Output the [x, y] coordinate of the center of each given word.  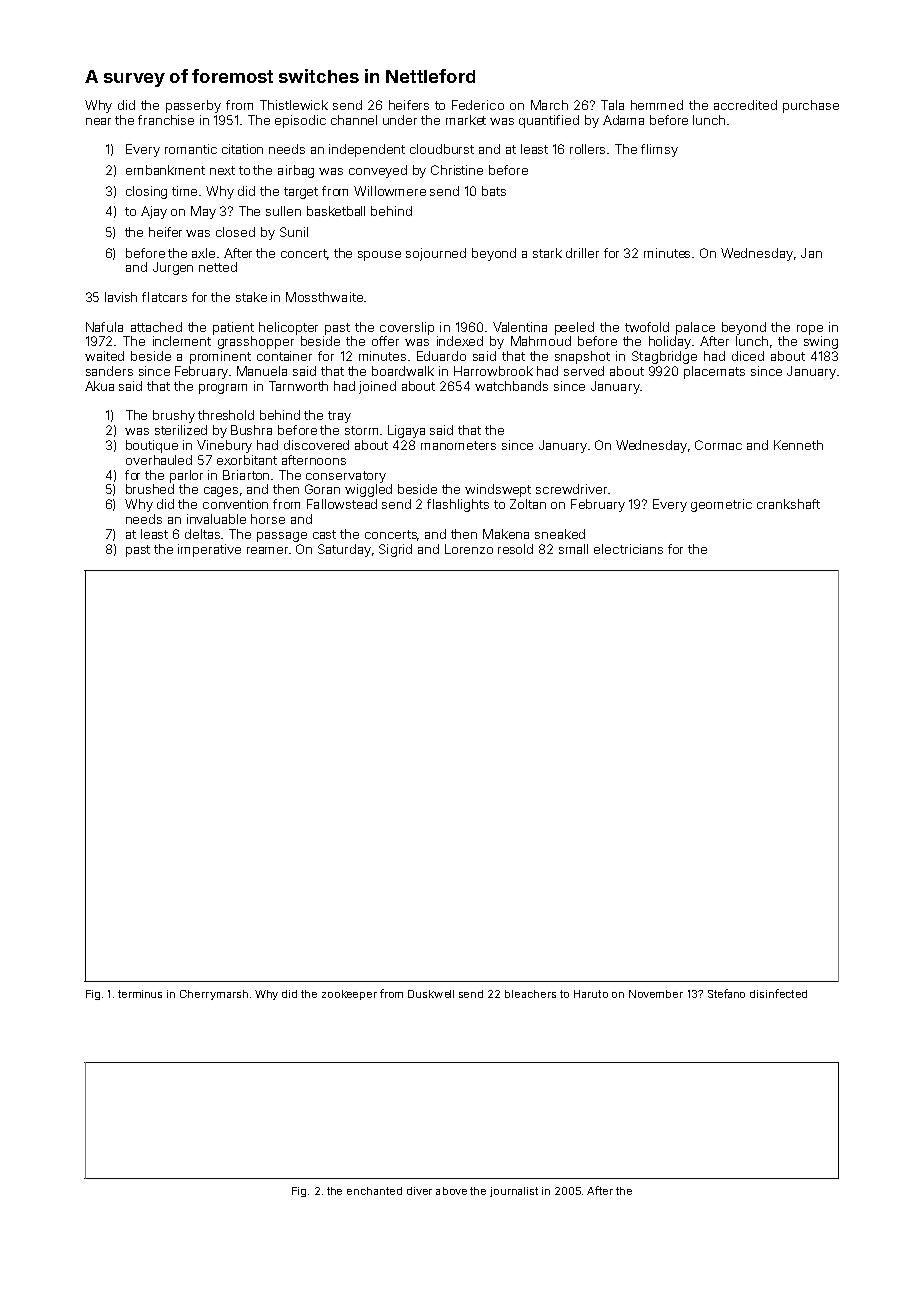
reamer [267, 550]
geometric [721, 505]
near [98, 121]
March [549, 105]
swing [821, 342]
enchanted [374, 1191]
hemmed [657, 105]
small [573, 549]
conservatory [346, 477]
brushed [150, 489]
